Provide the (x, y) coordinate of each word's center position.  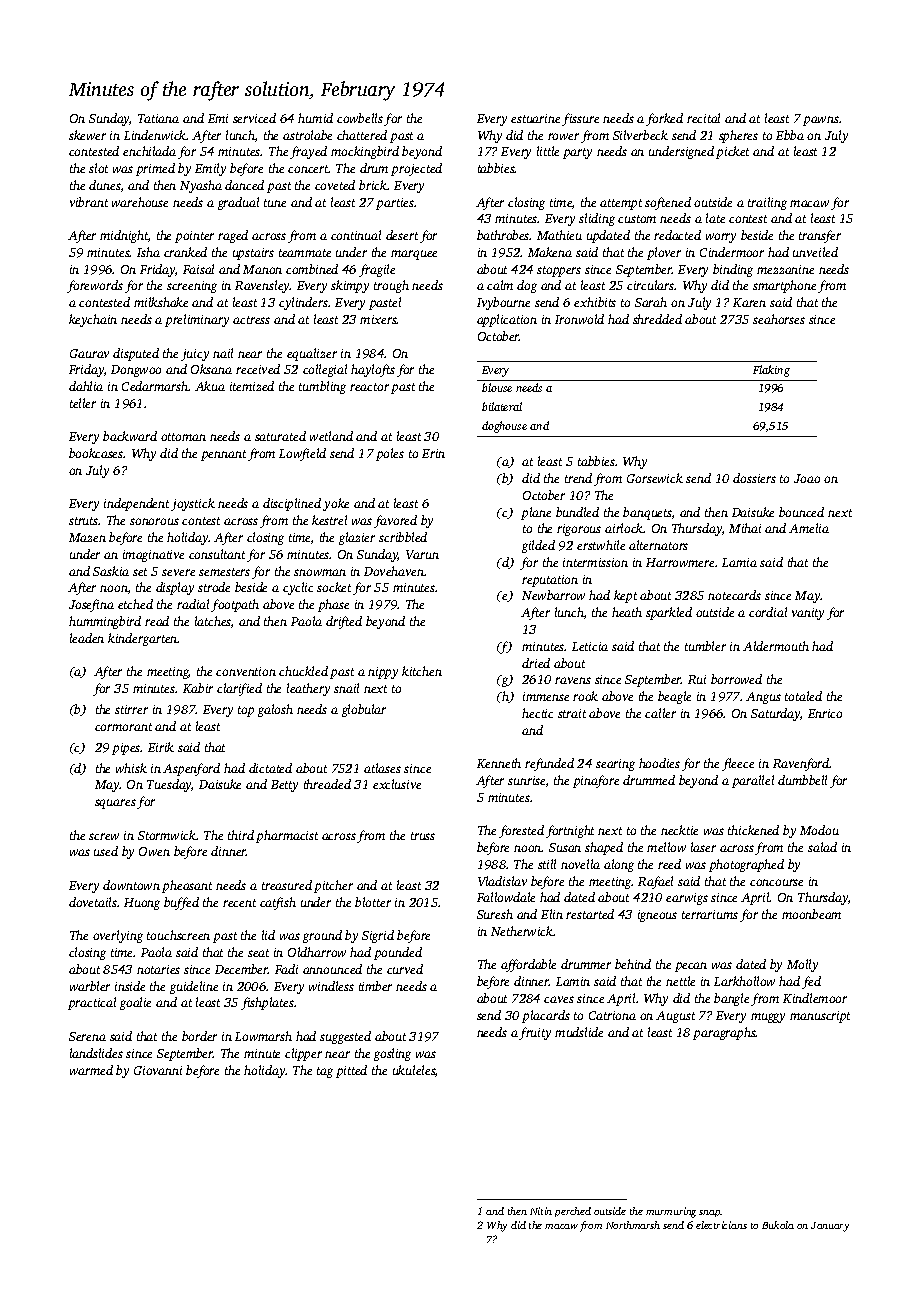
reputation (550, 581)
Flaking (771, 371)
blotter (373, 902)
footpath (235, 605)
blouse (497, 387)
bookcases (96, 453)
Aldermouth (776, 646)
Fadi (286, 969)
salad (822, 847)
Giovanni (158, 1070)
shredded (657, 319)
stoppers (559, 271)
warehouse (140, 202)
